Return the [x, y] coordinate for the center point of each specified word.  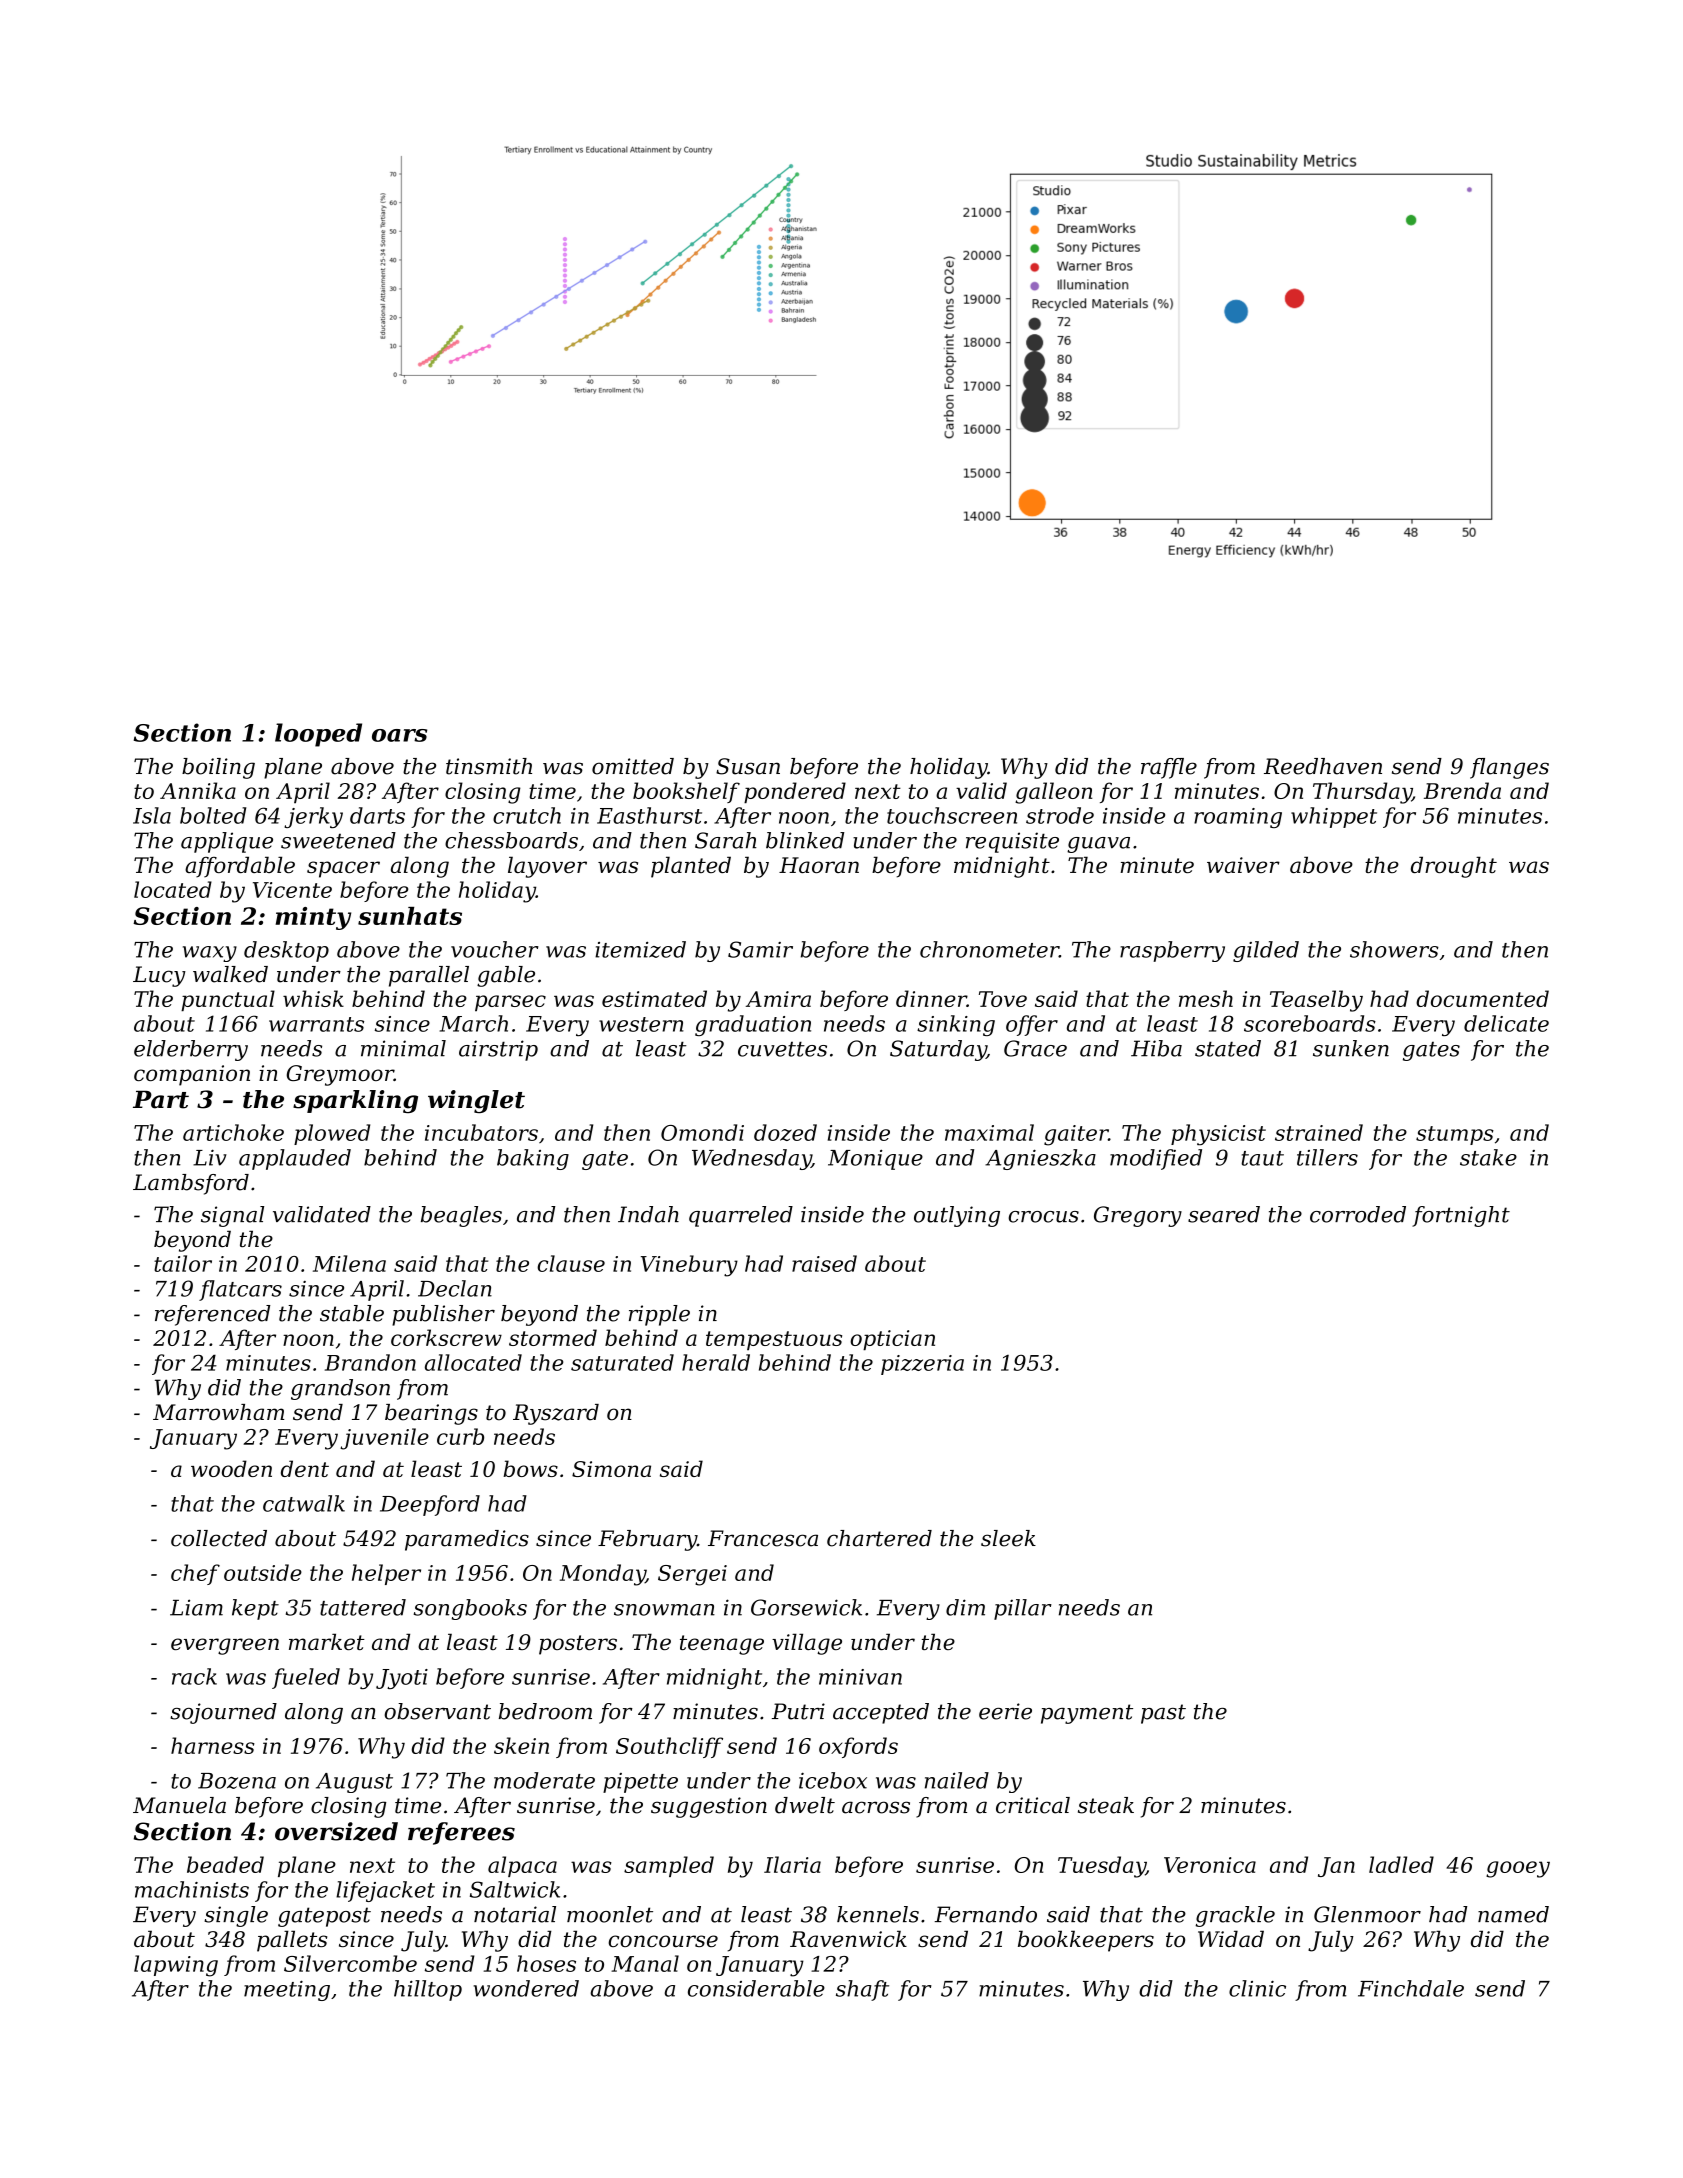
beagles [461, 1216]
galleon [1053, 793]
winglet [476, 1101]
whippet [1334, 817]
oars [399, 735]
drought [1454, 867]
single [236, 1916]
